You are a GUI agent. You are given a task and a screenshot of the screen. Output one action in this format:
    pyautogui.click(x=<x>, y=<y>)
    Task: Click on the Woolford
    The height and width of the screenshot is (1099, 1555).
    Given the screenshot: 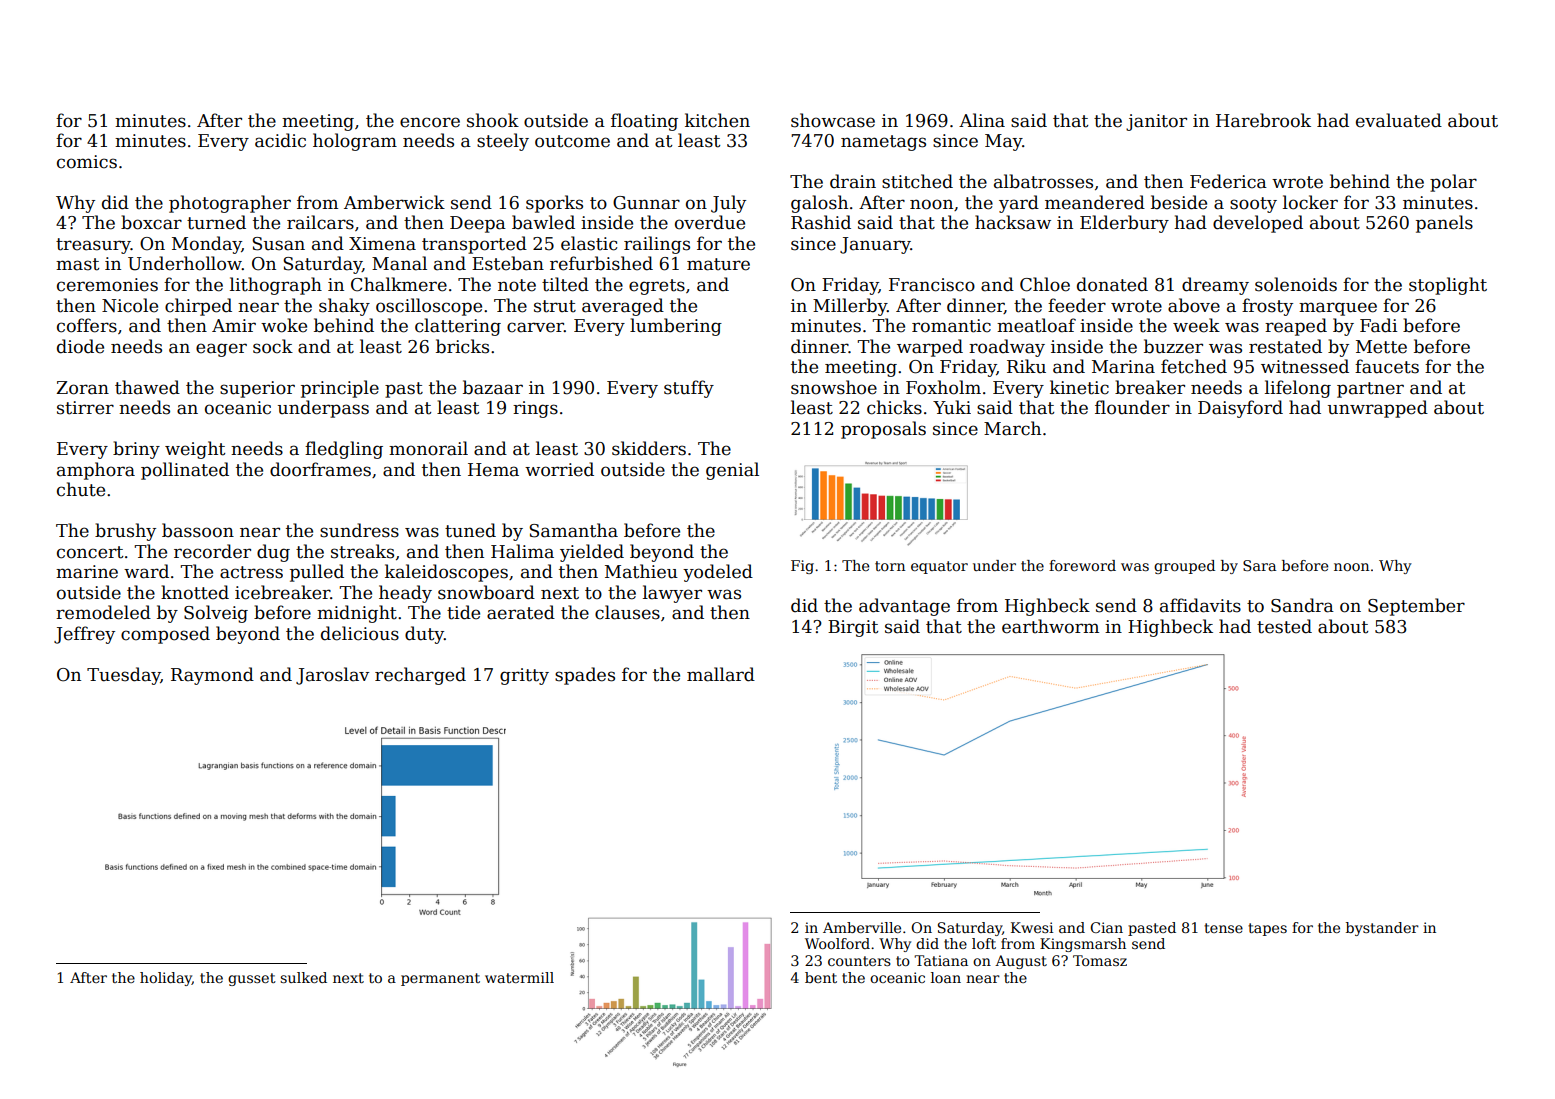 What is the action you would take?
    pyautogui.click(x=837, y=943)
